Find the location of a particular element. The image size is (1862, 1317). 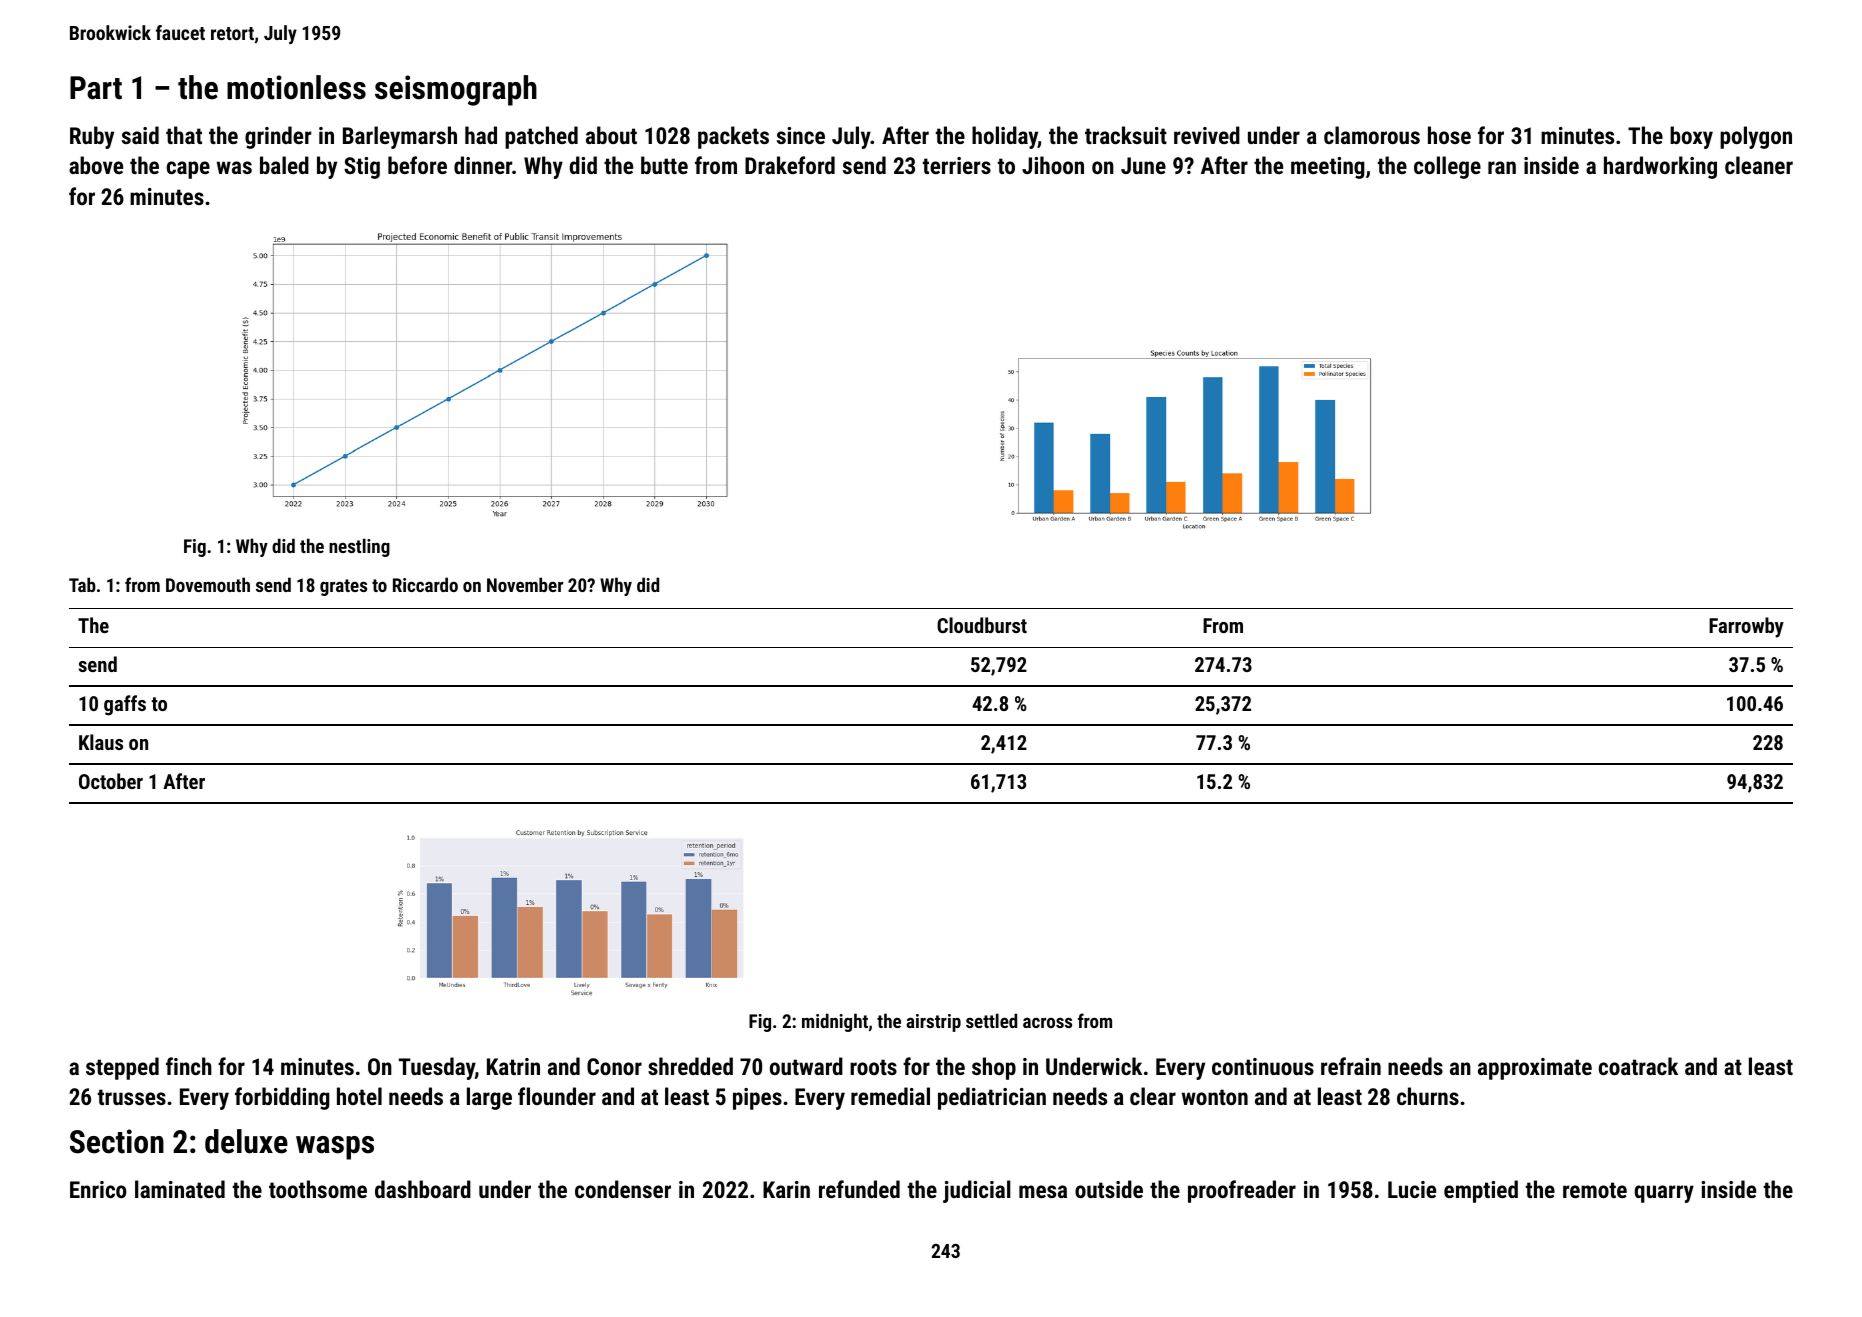

Jihoon is located at coordinates (1053, 165).
